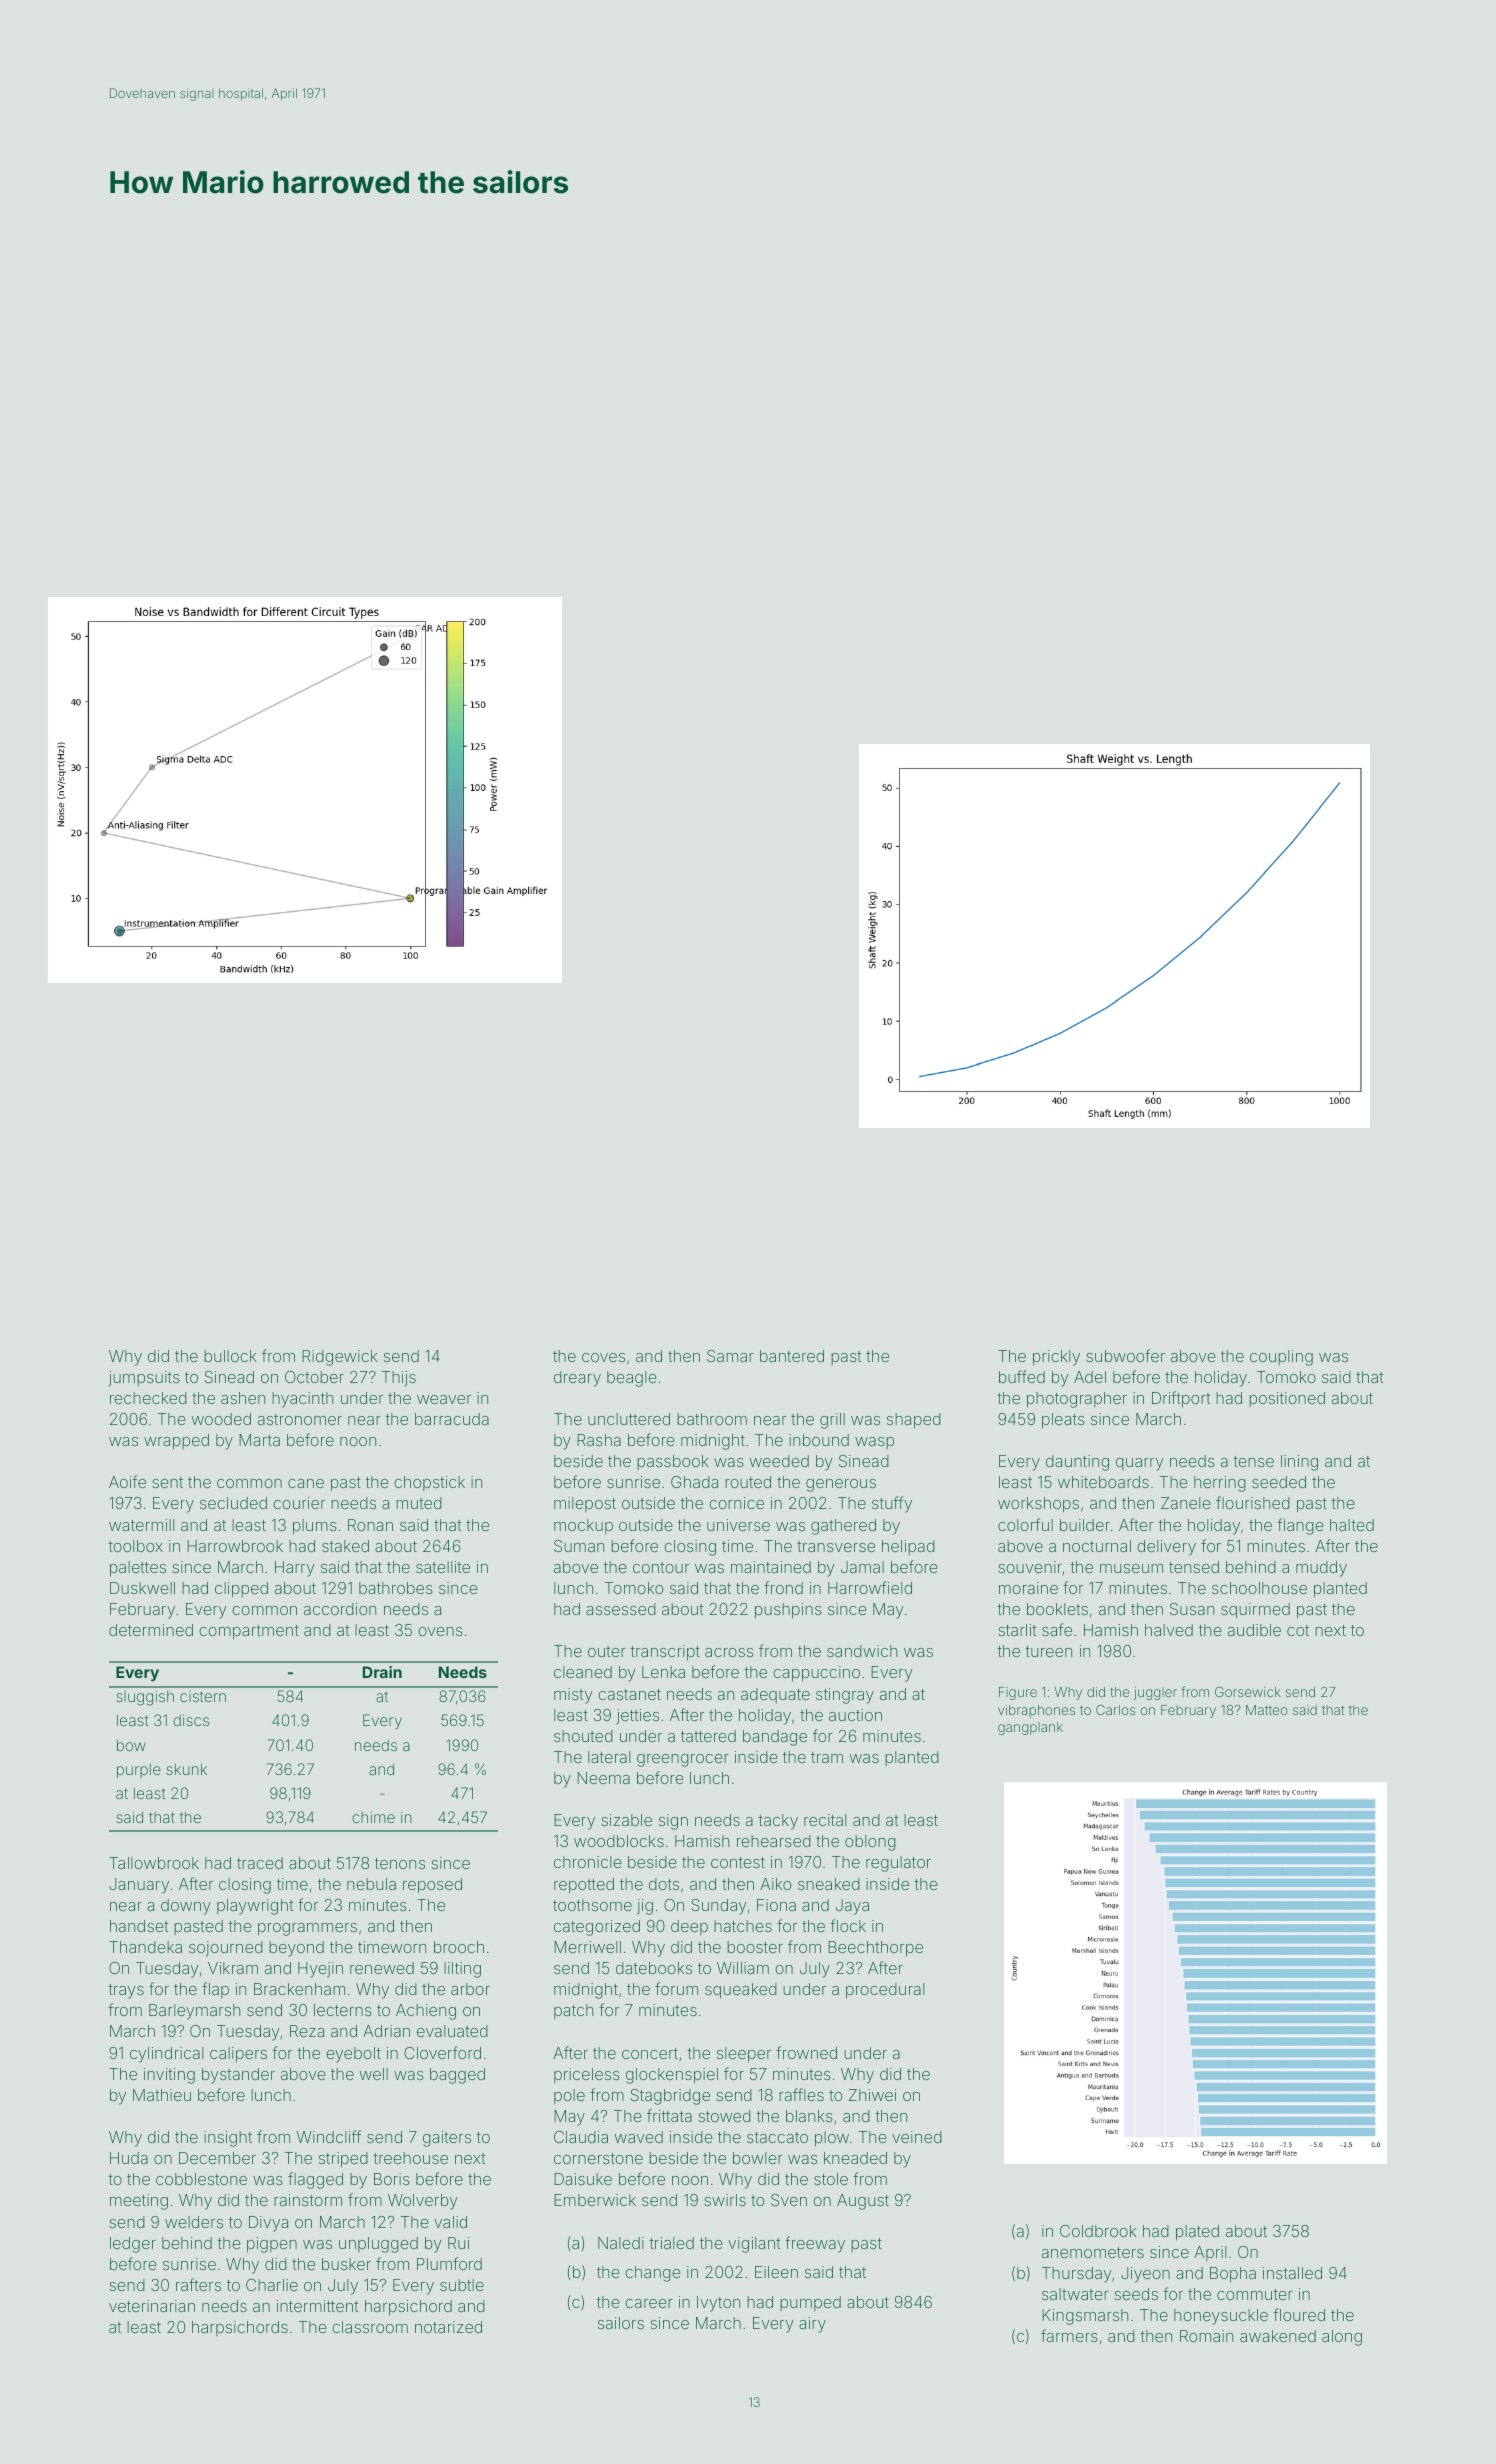 Image resolution: width=1496 pixels, height=2464 pixels. I want to click on palettes, so click(138, 1569).
